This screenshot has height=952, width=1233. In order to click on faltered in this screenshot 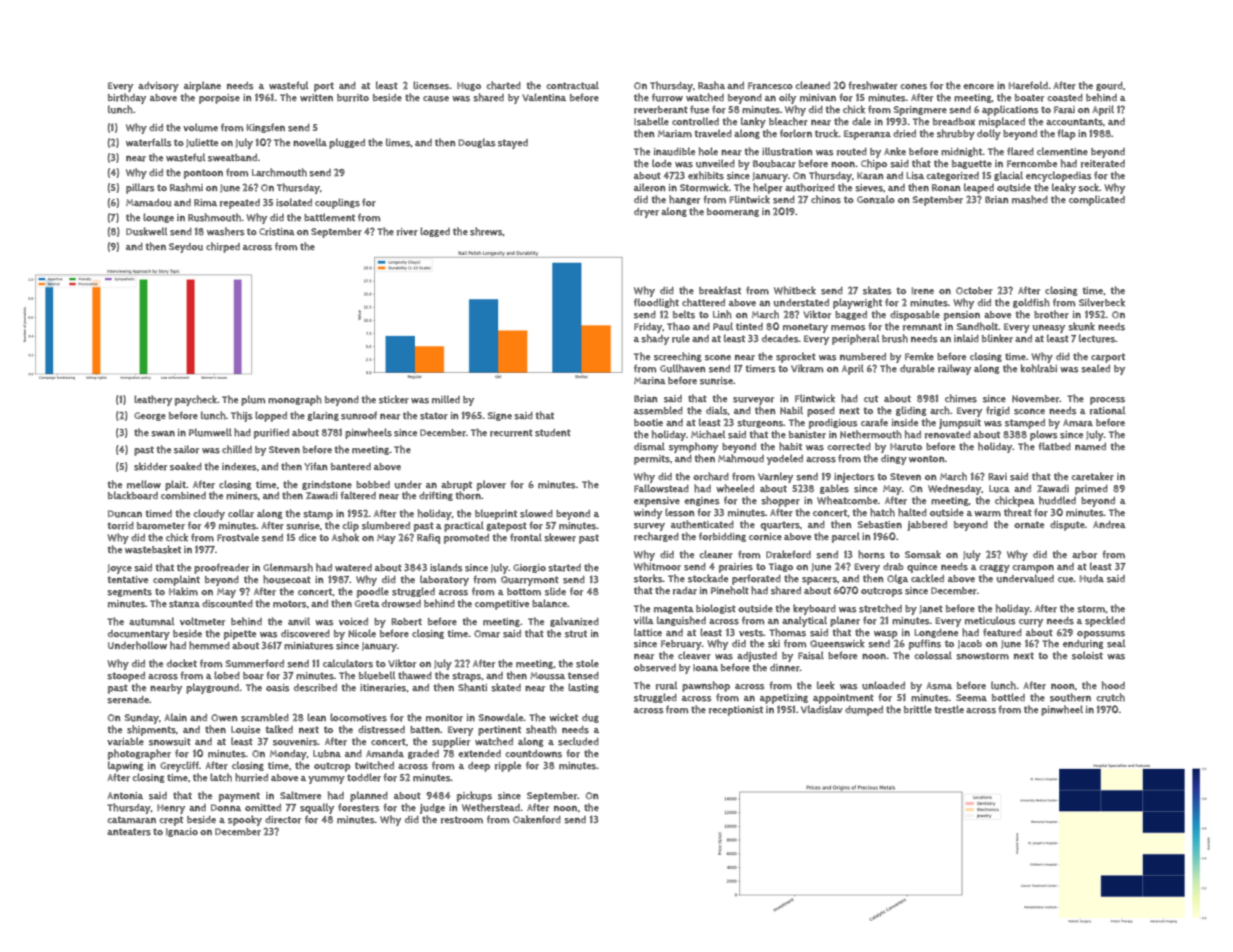, I will do `click(358, 495)`.
